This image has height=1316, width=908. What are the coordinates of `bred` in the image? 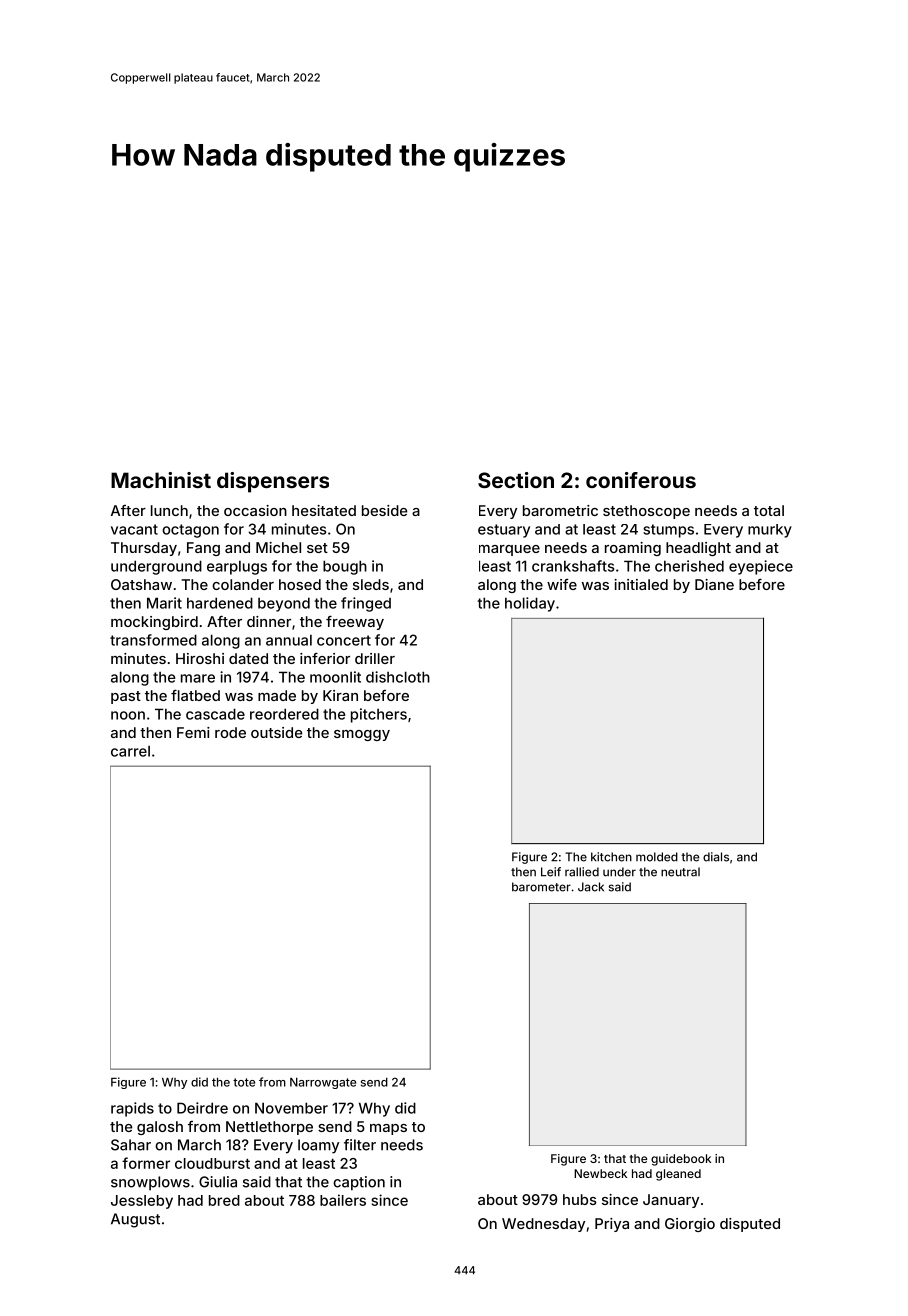 It's located at (224, 1200).
